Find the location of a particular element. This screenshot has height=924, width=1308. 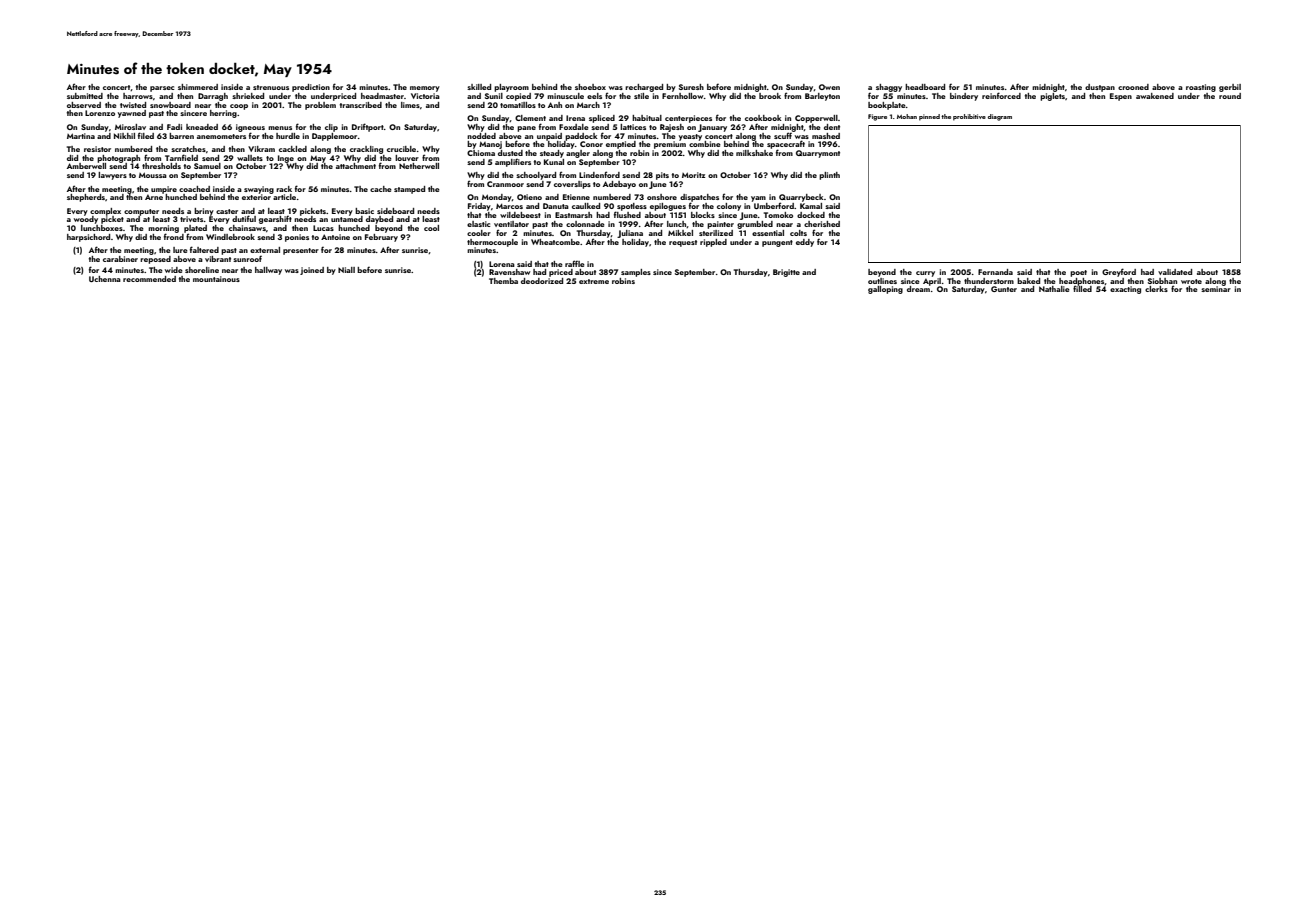

Suresh is located at coordinates (691, 87).
